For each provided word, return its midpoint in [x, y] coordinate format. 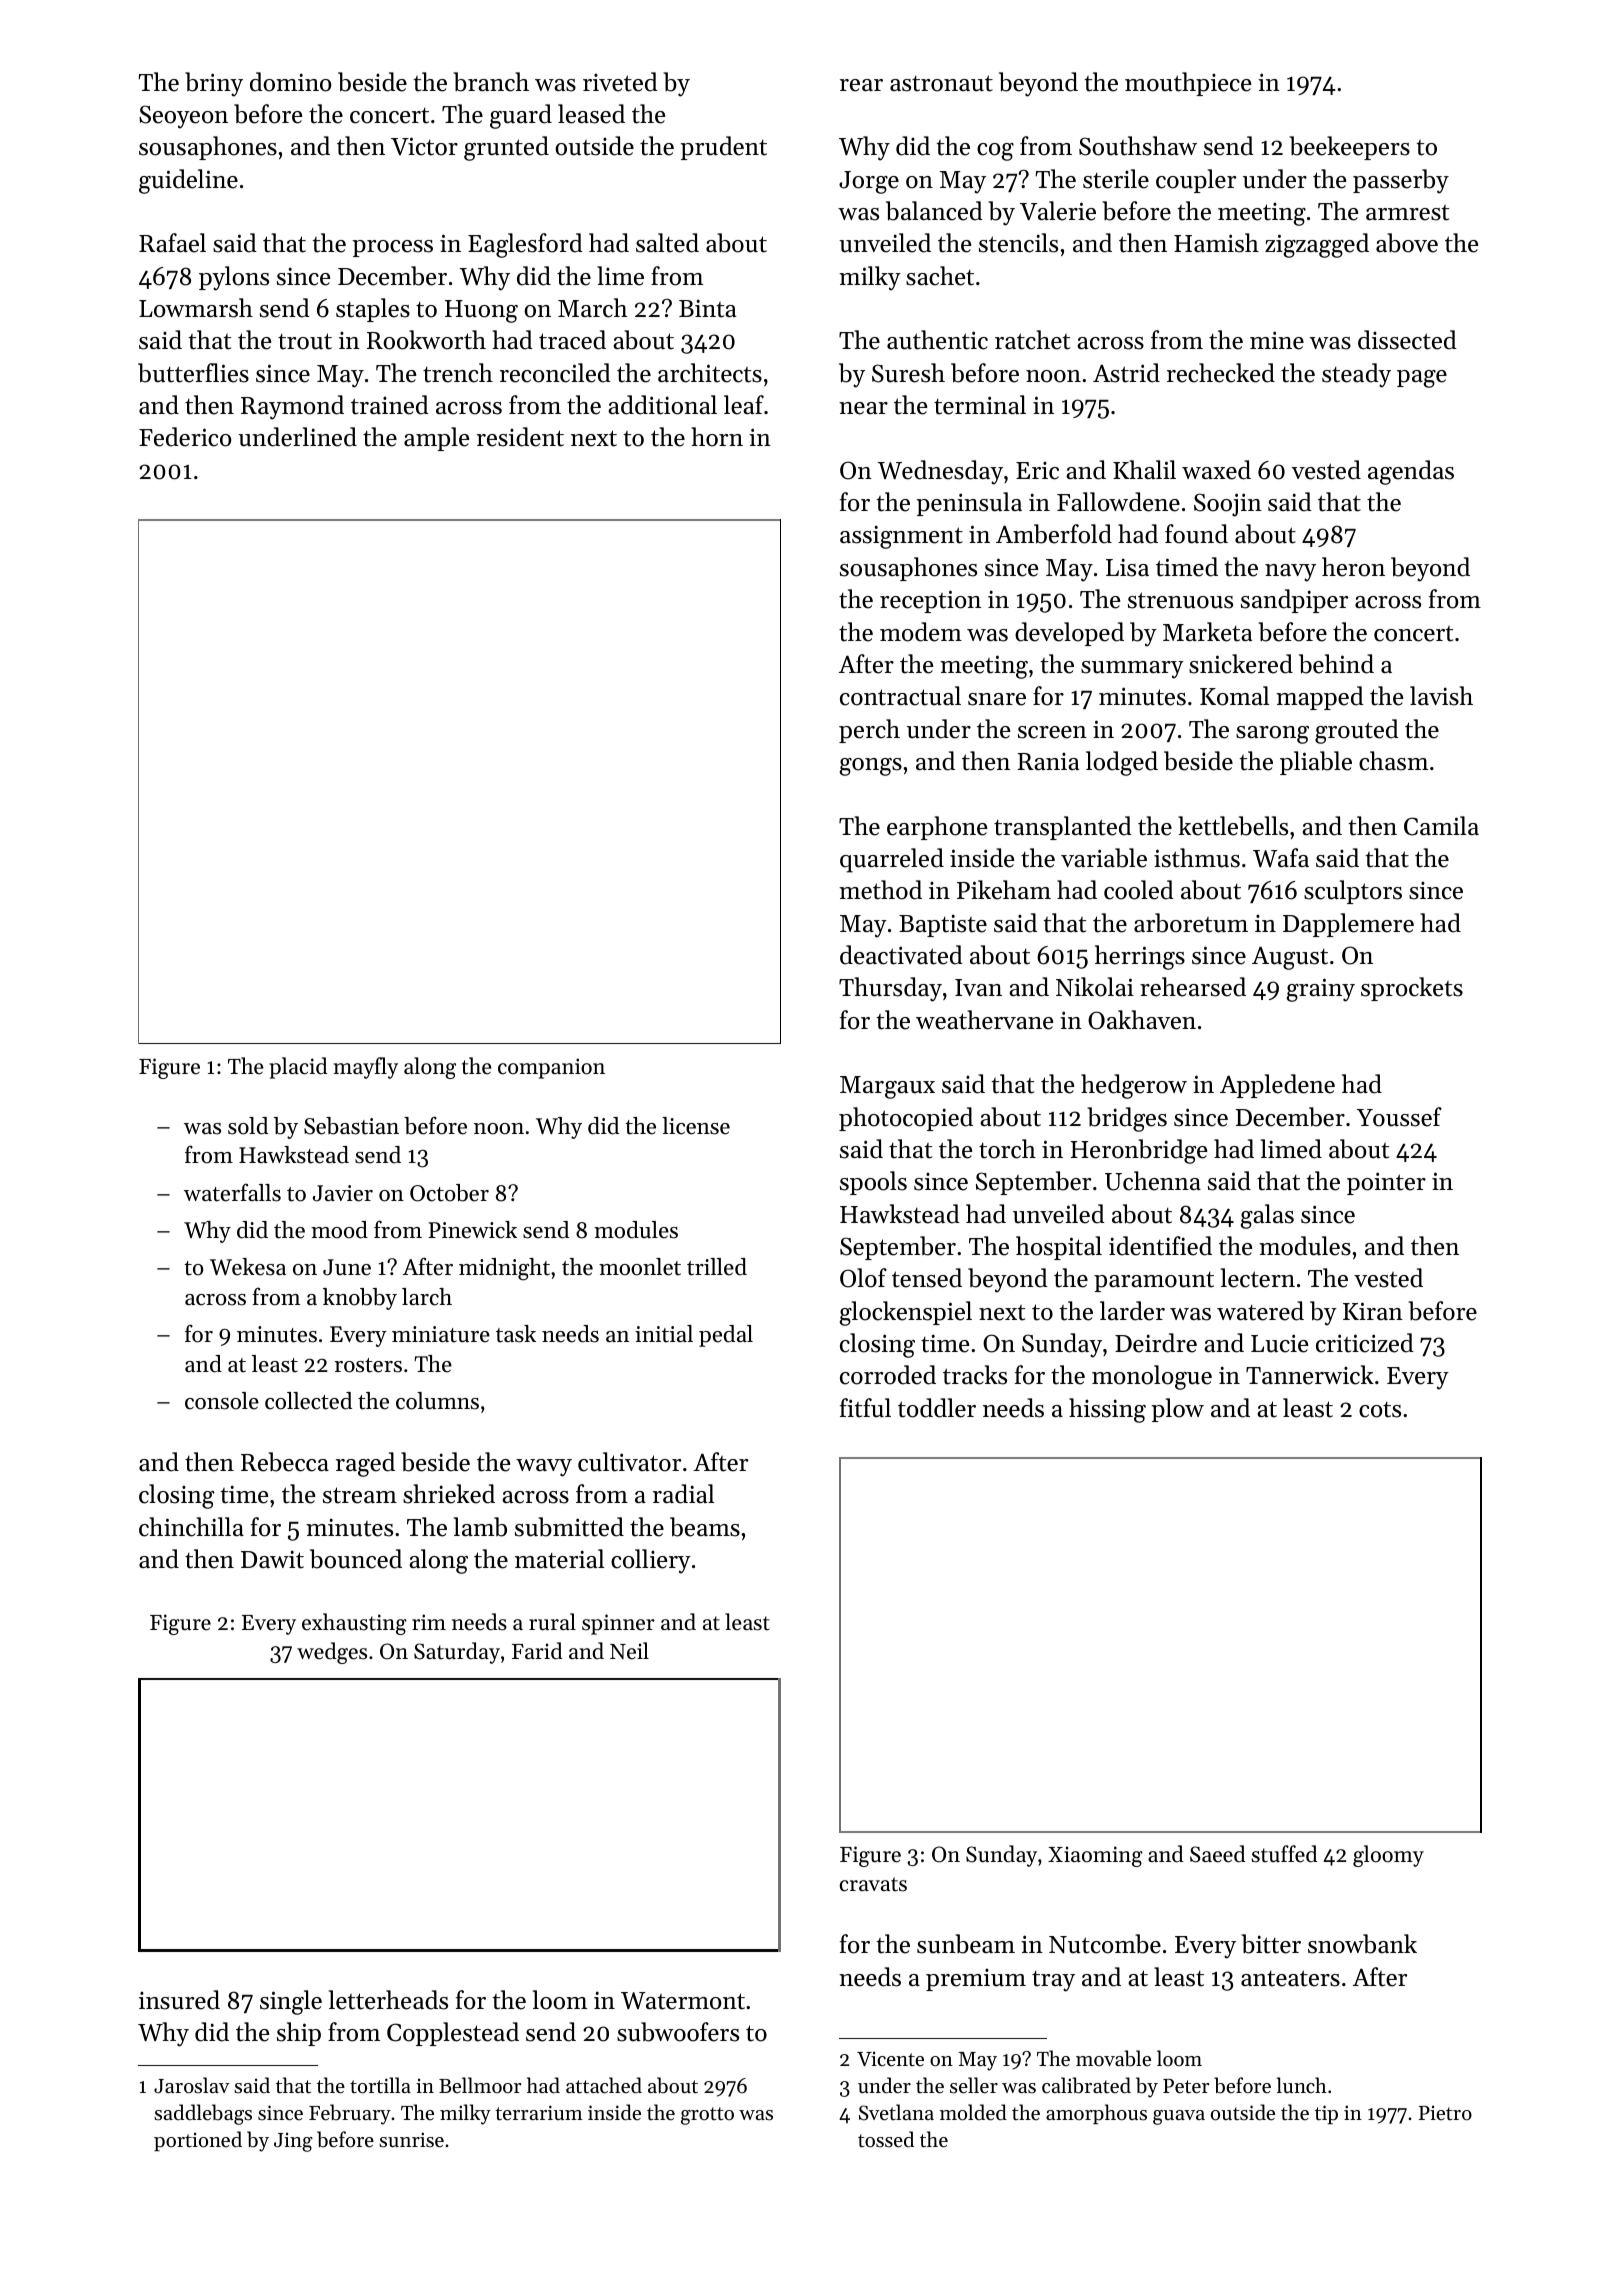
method [880, 890]
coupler [1196, 181]
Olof [863, 1278]
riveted [620, 82]
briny [214, 84]
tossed [886, 2139]
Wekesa [248, 1267]
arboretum [1191, 923]
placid [298, 1068]
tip [1326, 2114]
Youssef [1399, 1117]
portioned [198, 2141]
